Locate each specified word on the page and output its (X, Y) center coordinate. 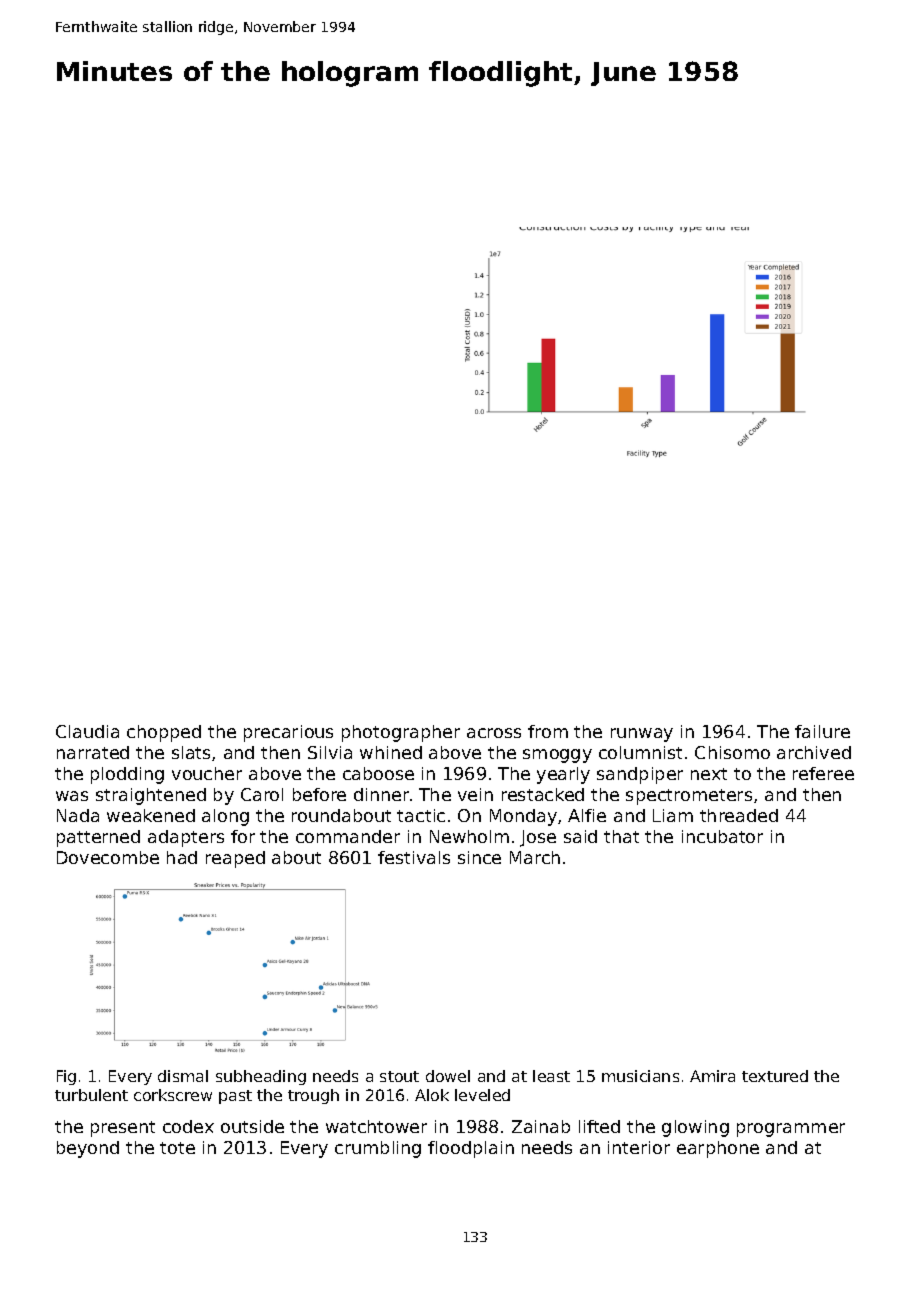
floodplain (471, 1149)
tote (177, 1148)
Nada (78, 815)
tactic (421, 815)
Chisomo (732, 752)
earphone (718, 1149)
